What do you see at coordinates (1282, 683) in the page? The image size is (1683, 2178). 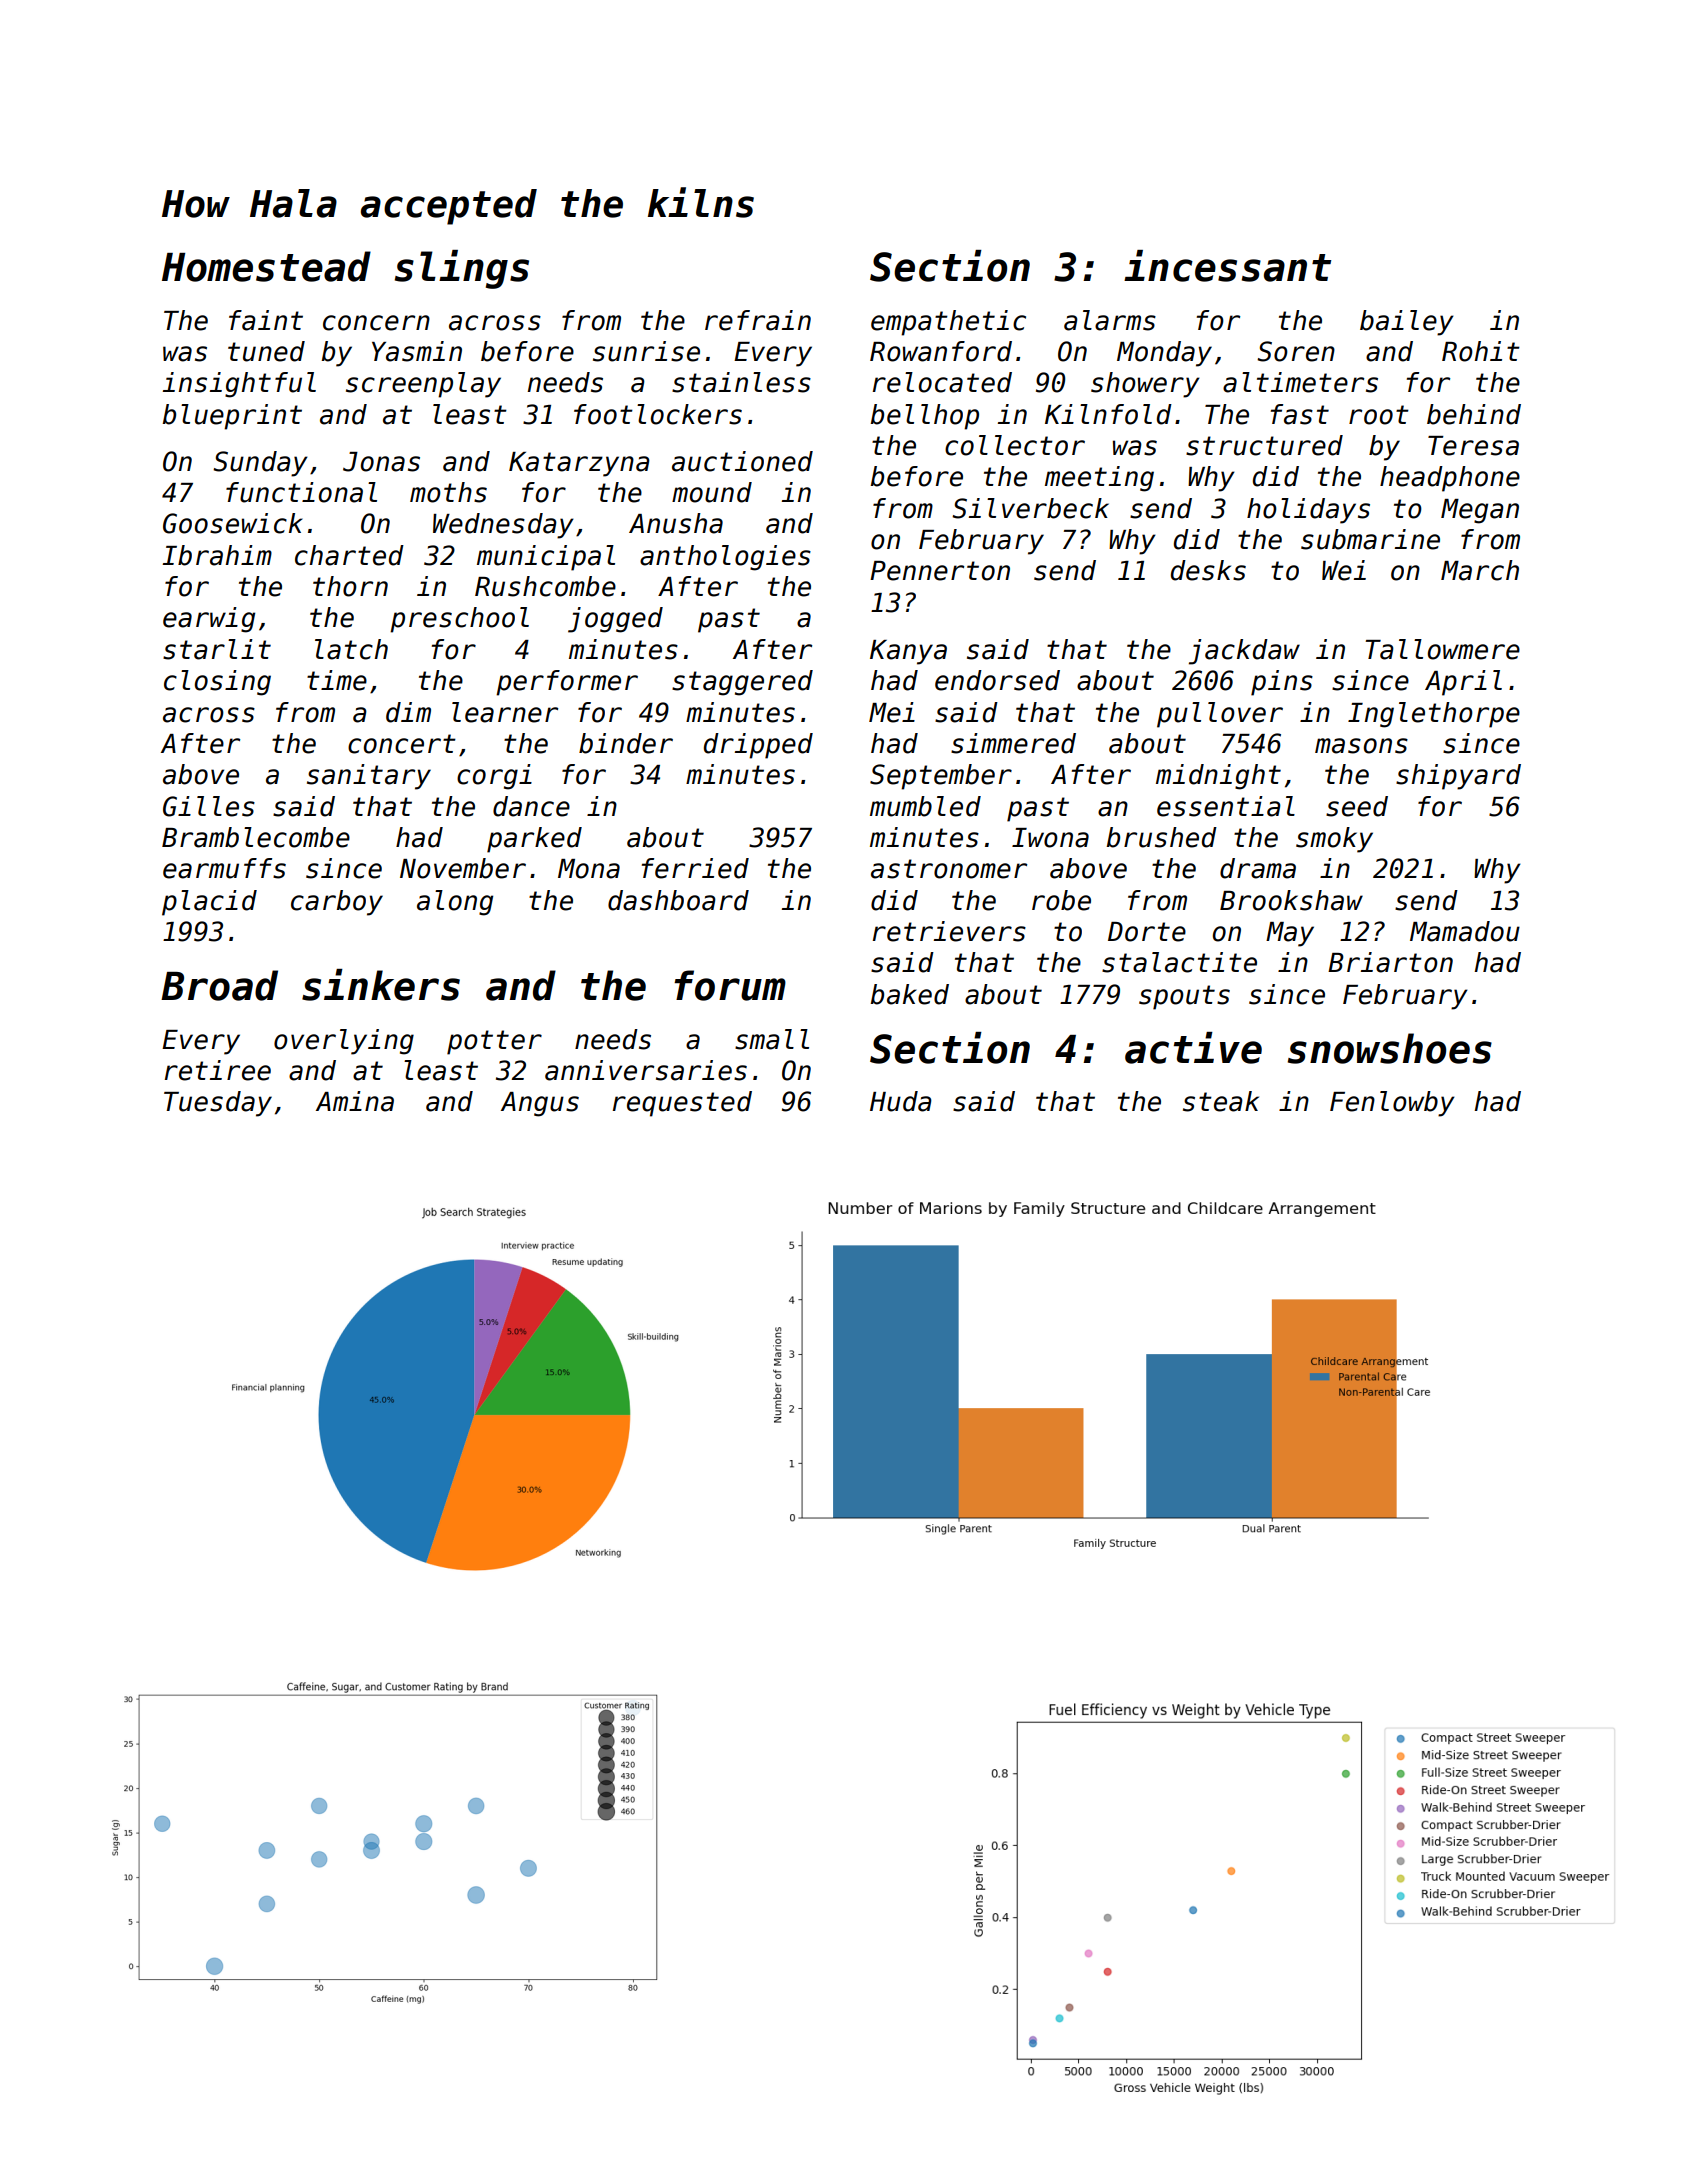 I see `pins` at bounding box center [1282, 683].
